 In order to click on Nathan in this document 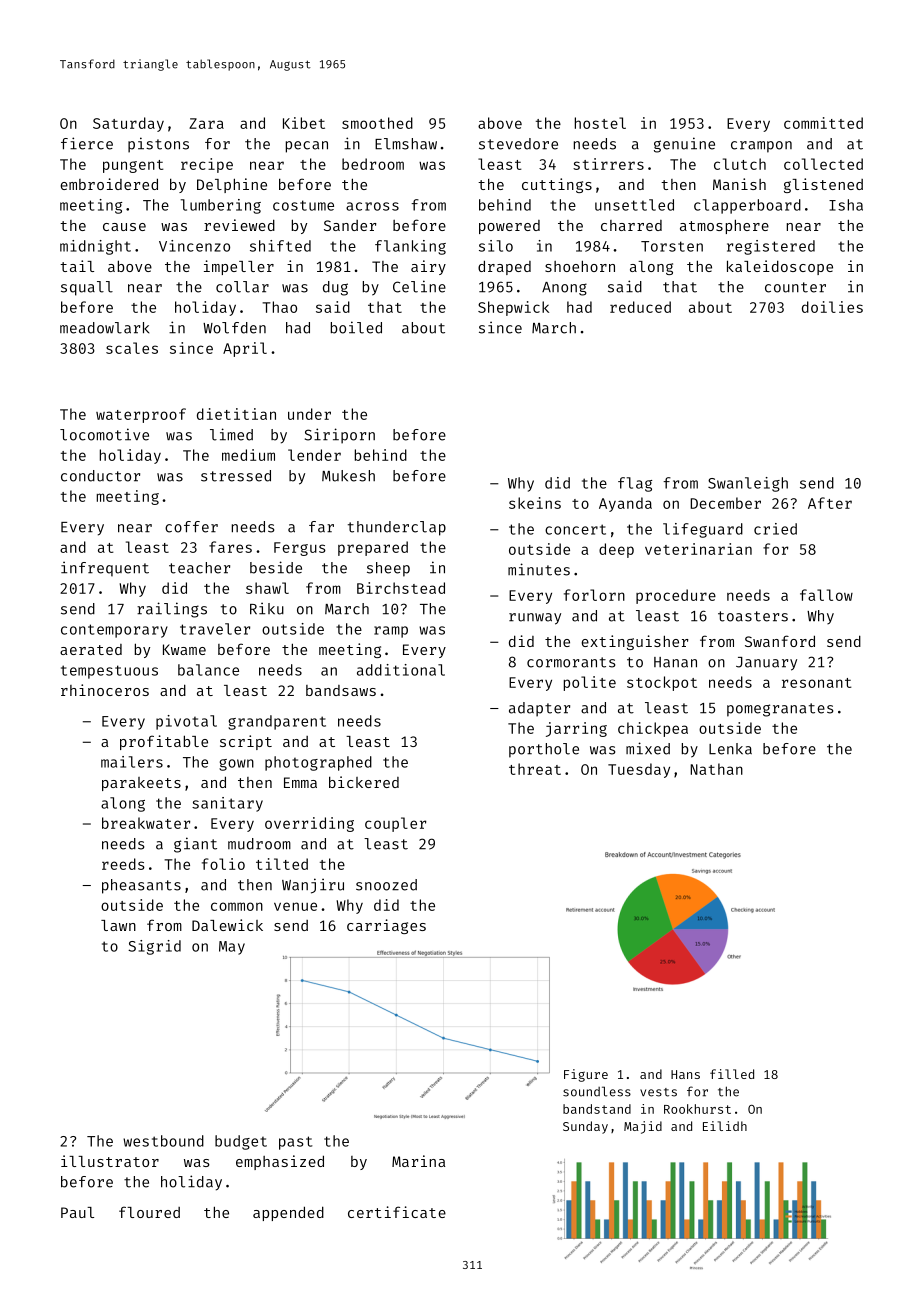, I will do `click(716, 769)`.
